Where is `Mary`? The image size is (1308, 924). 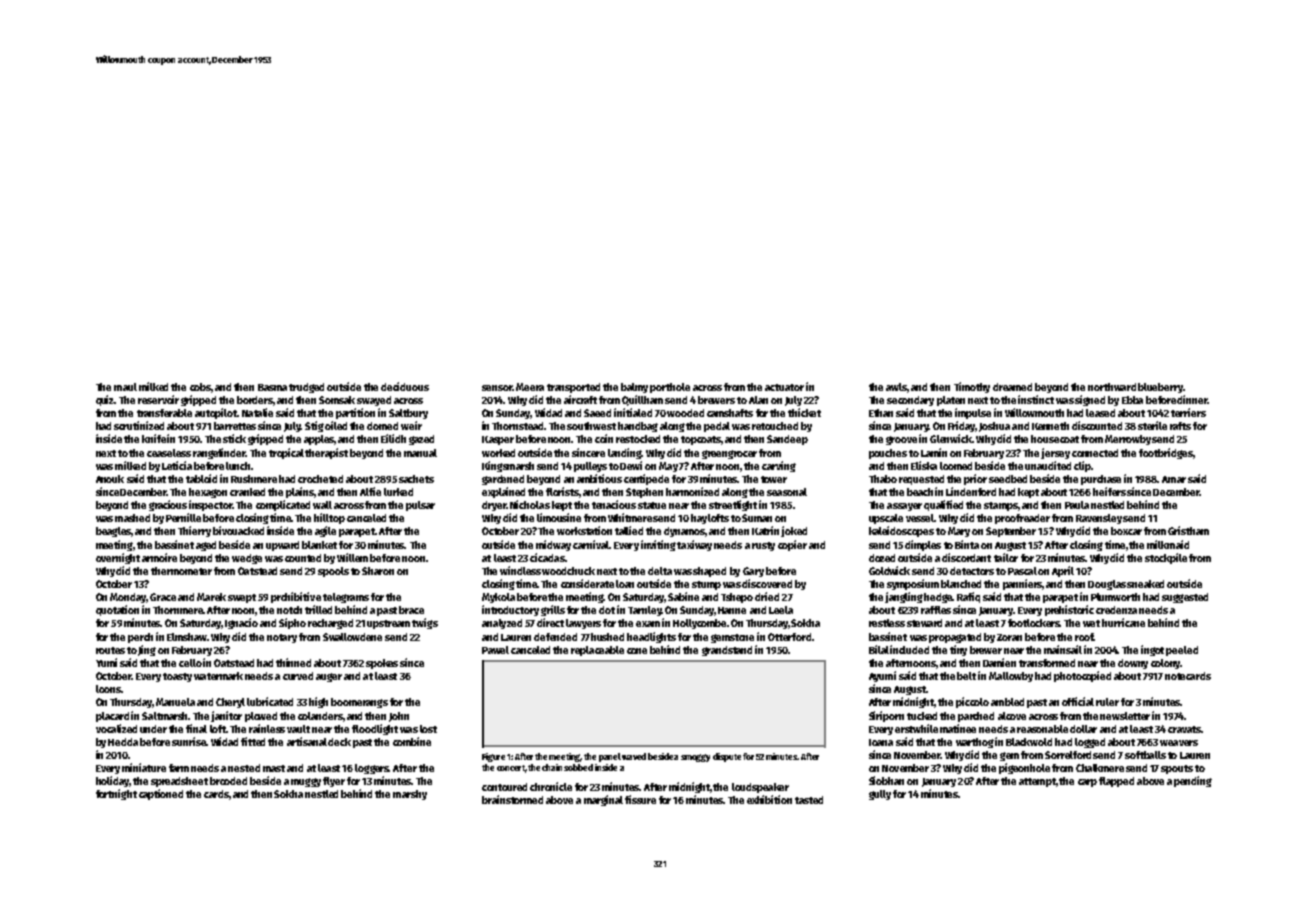
Mary is located at coordinates (959, 532).
